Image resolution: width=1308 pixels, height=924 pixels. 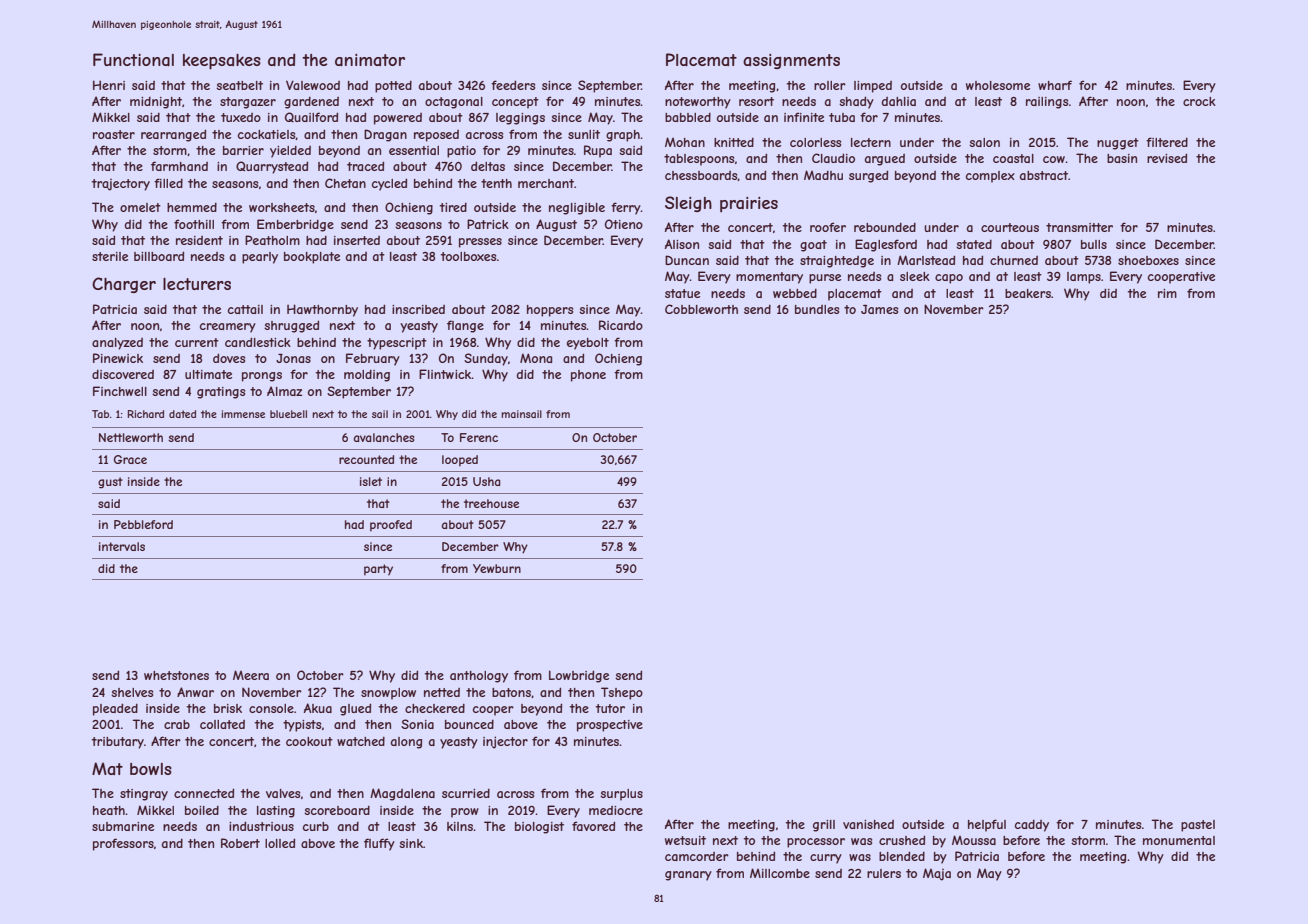 What do you see at coordinates (688, 876) in the image?
I see `granary` at bounding box center [688, 876].
